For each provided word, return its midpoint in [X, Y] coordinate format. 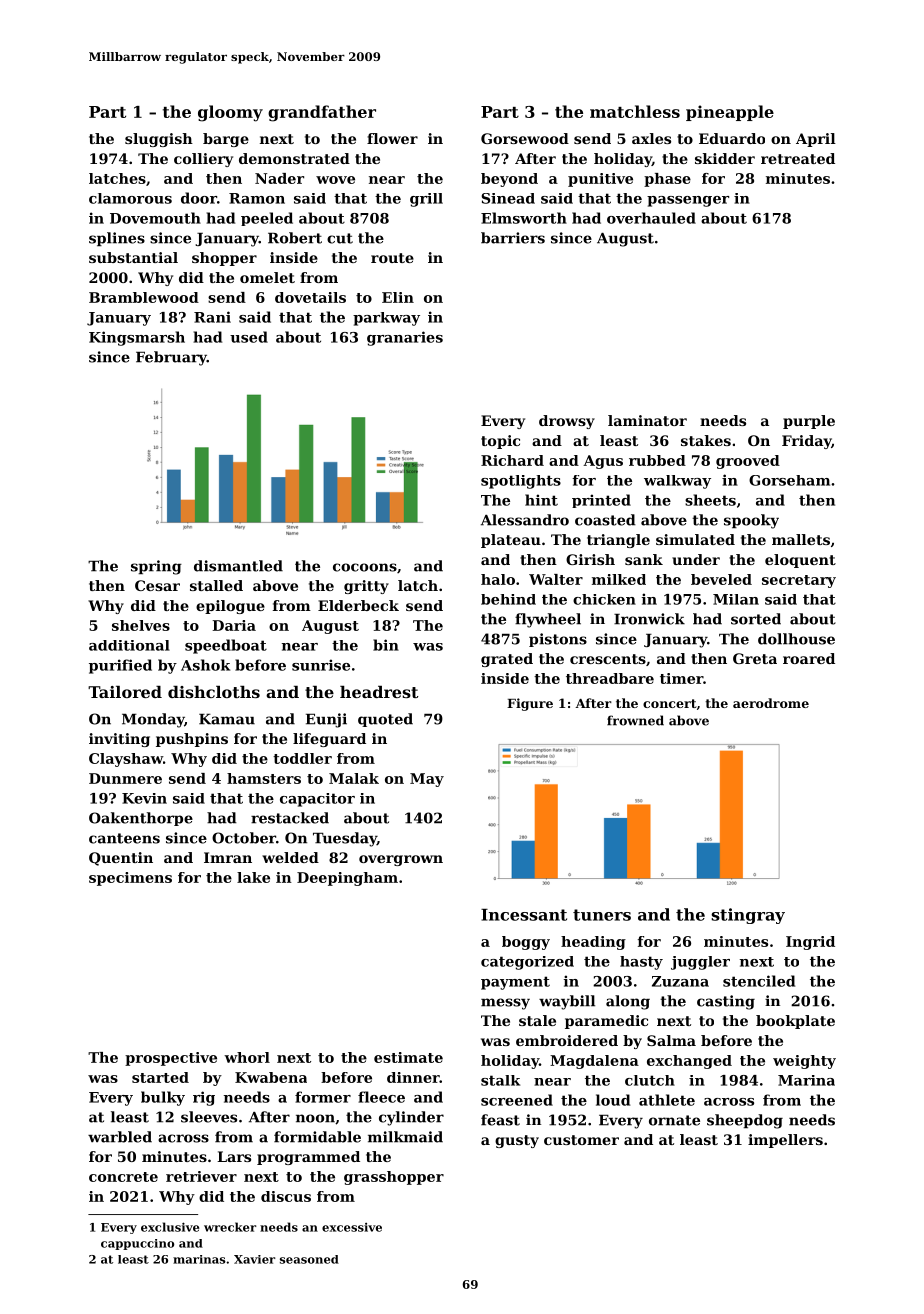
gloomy [230, 113]
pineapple [730, 113]
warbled [120, 1137]
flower [392, 138]
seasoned [309, 1259]
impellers [785, 1141]
